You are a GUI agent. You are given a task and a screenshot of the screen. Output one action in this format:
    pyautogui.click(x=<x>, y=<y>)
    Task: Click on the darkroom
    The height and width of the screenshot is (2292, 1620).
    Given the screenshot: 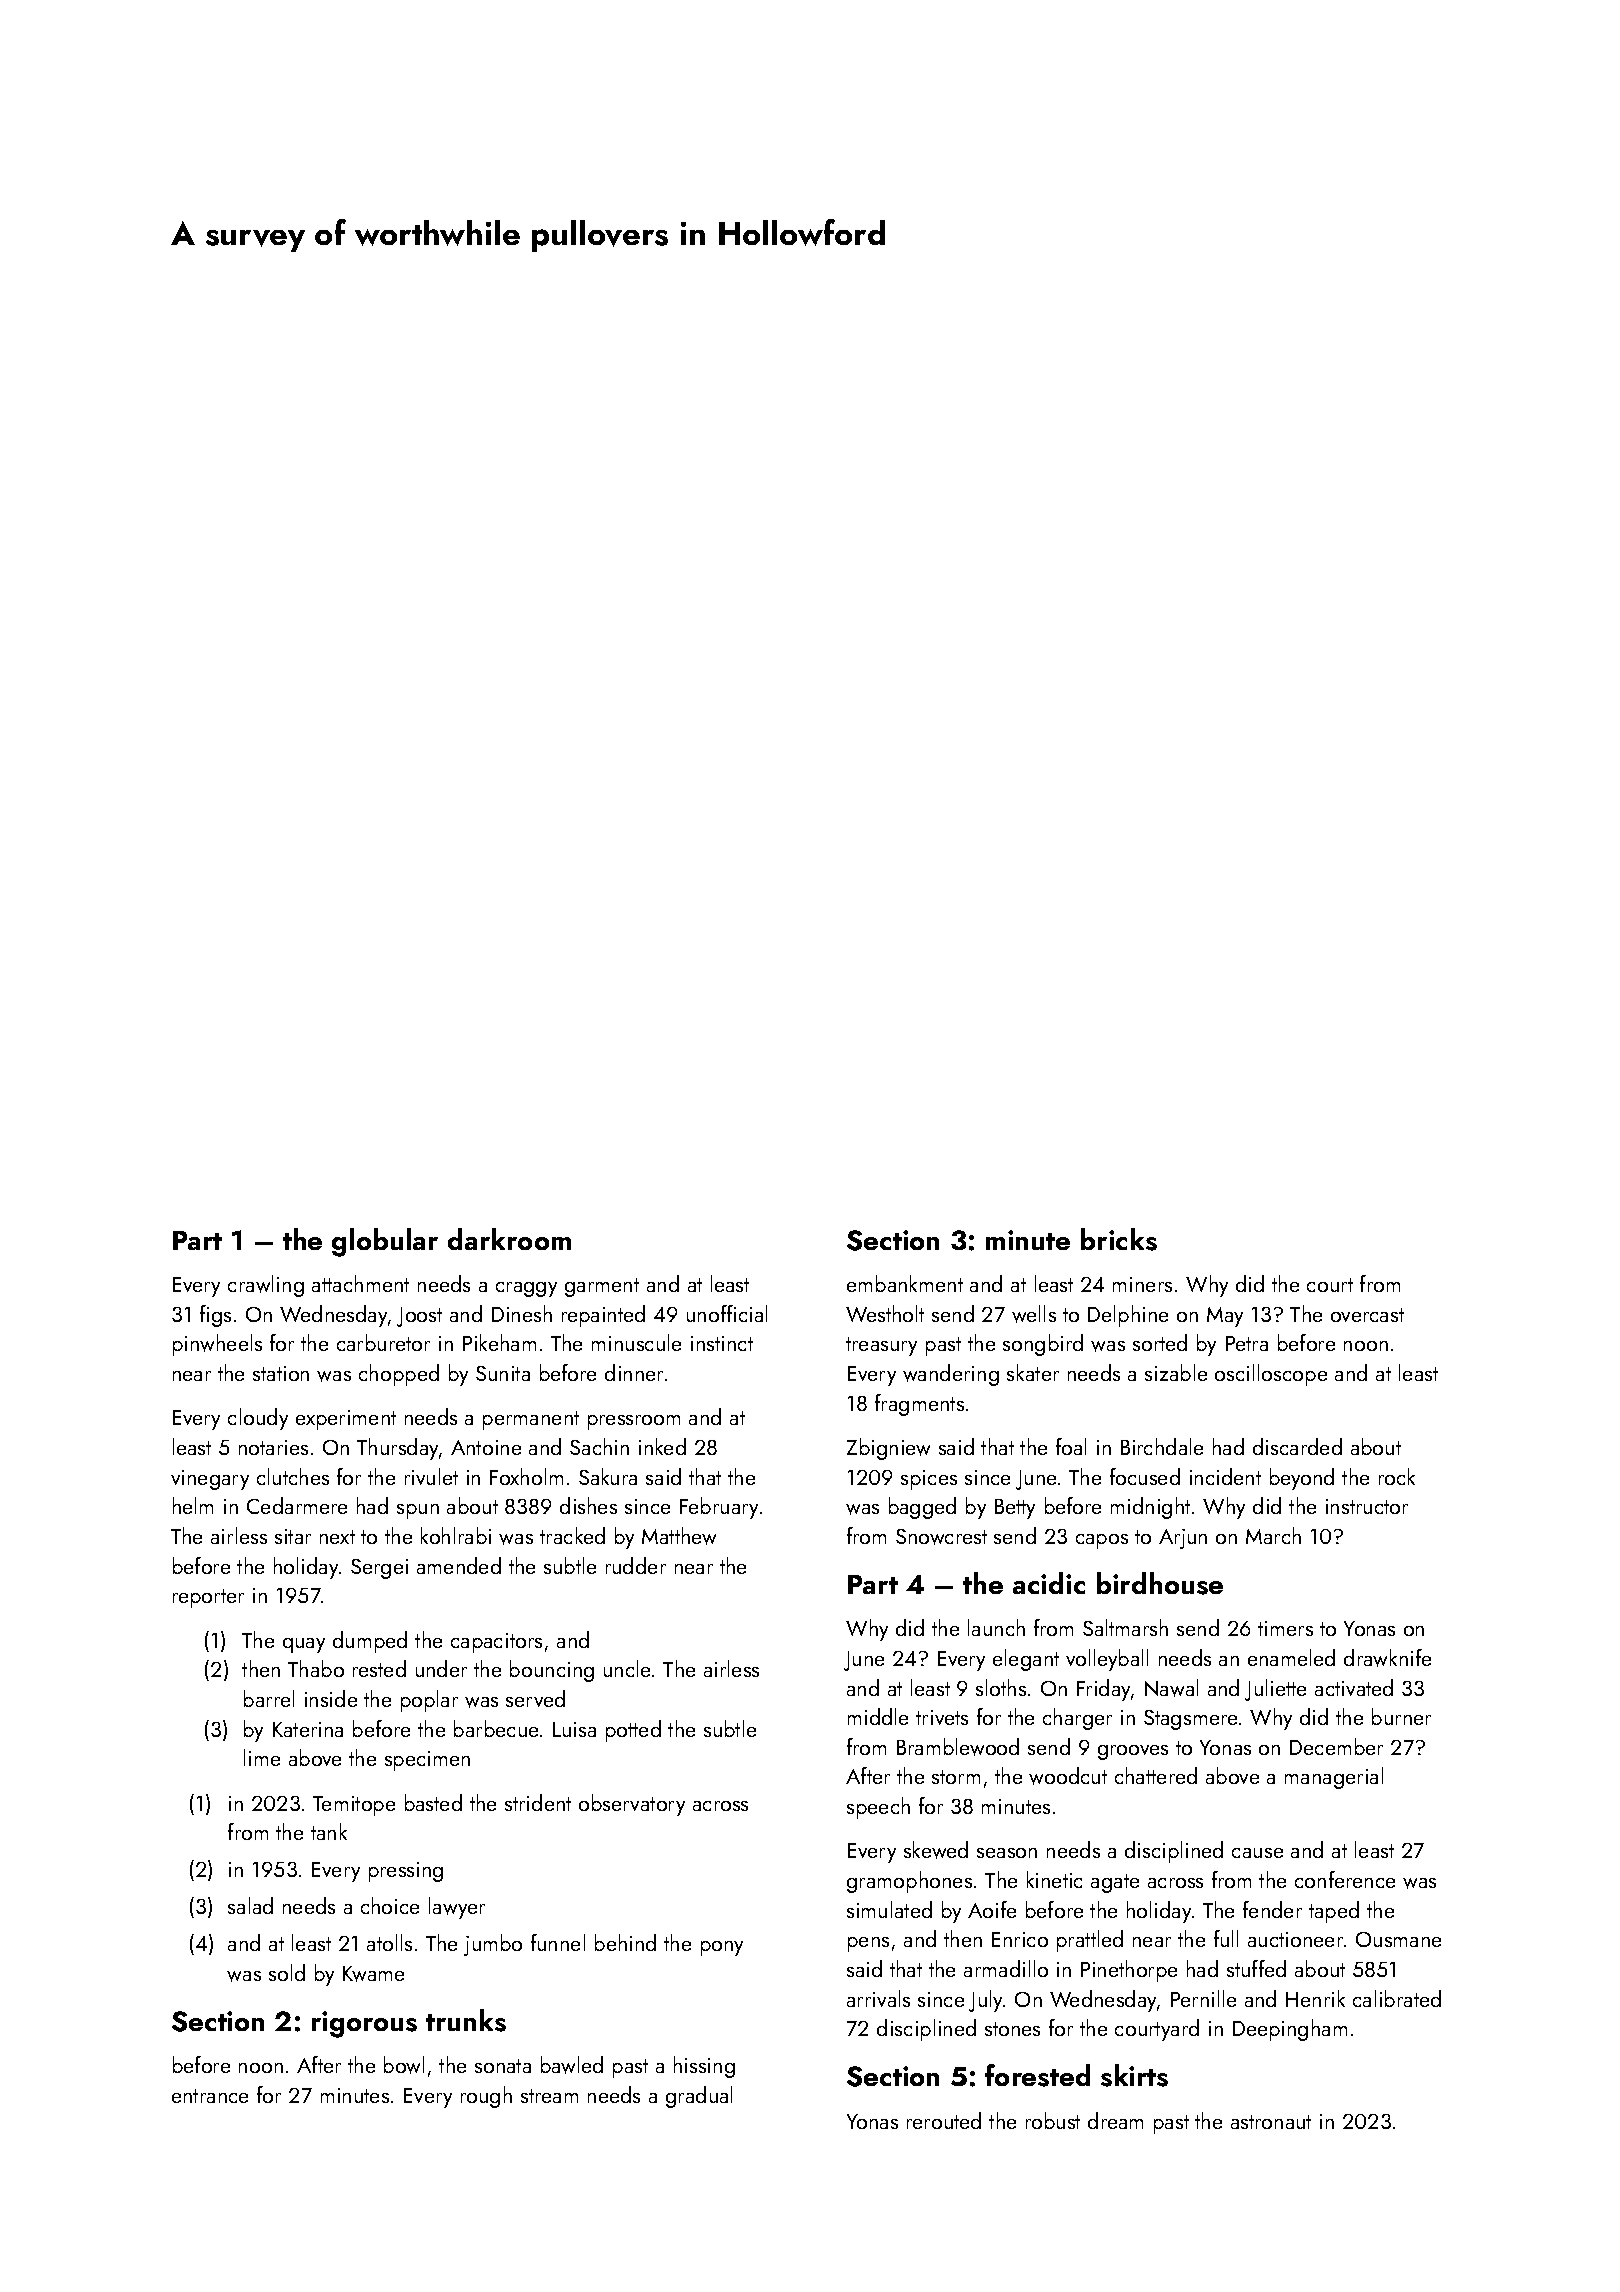 What is the action you would take?
    pyautogui.click(x=509, y=1239)
